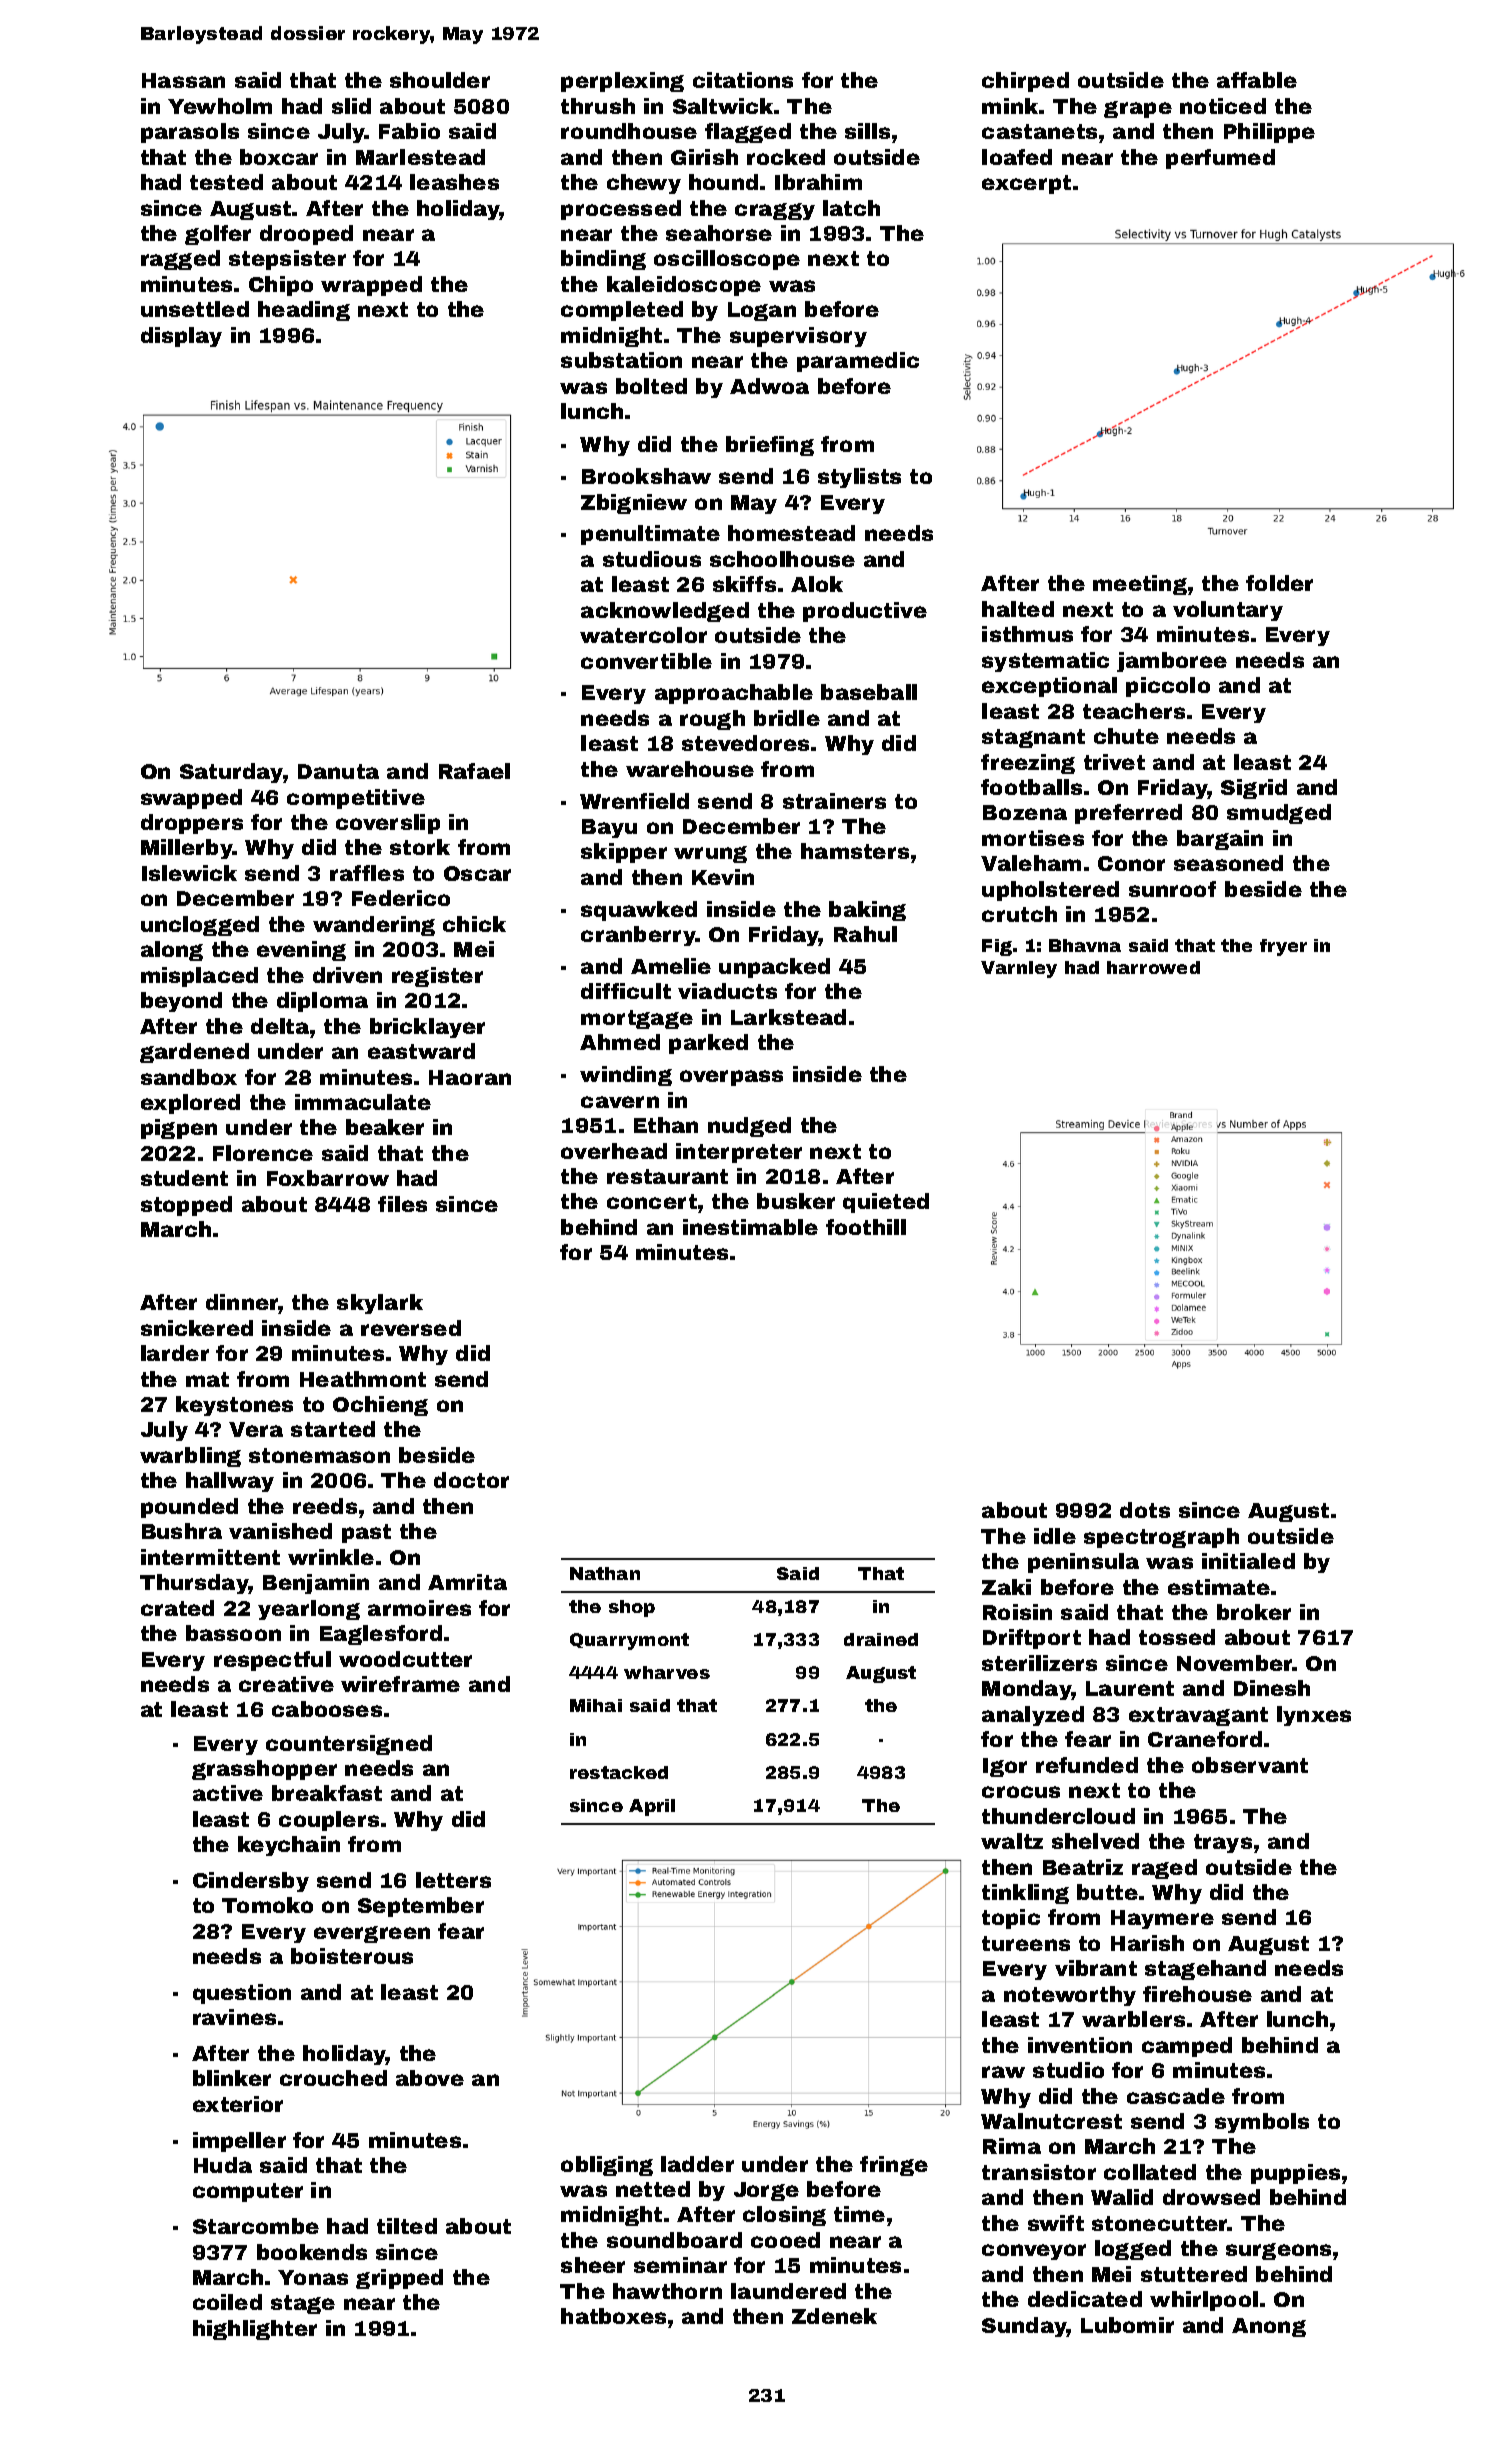 The height and width of the screenshot is (2464, 1496). I want to click on chick, so click(474, 924).
